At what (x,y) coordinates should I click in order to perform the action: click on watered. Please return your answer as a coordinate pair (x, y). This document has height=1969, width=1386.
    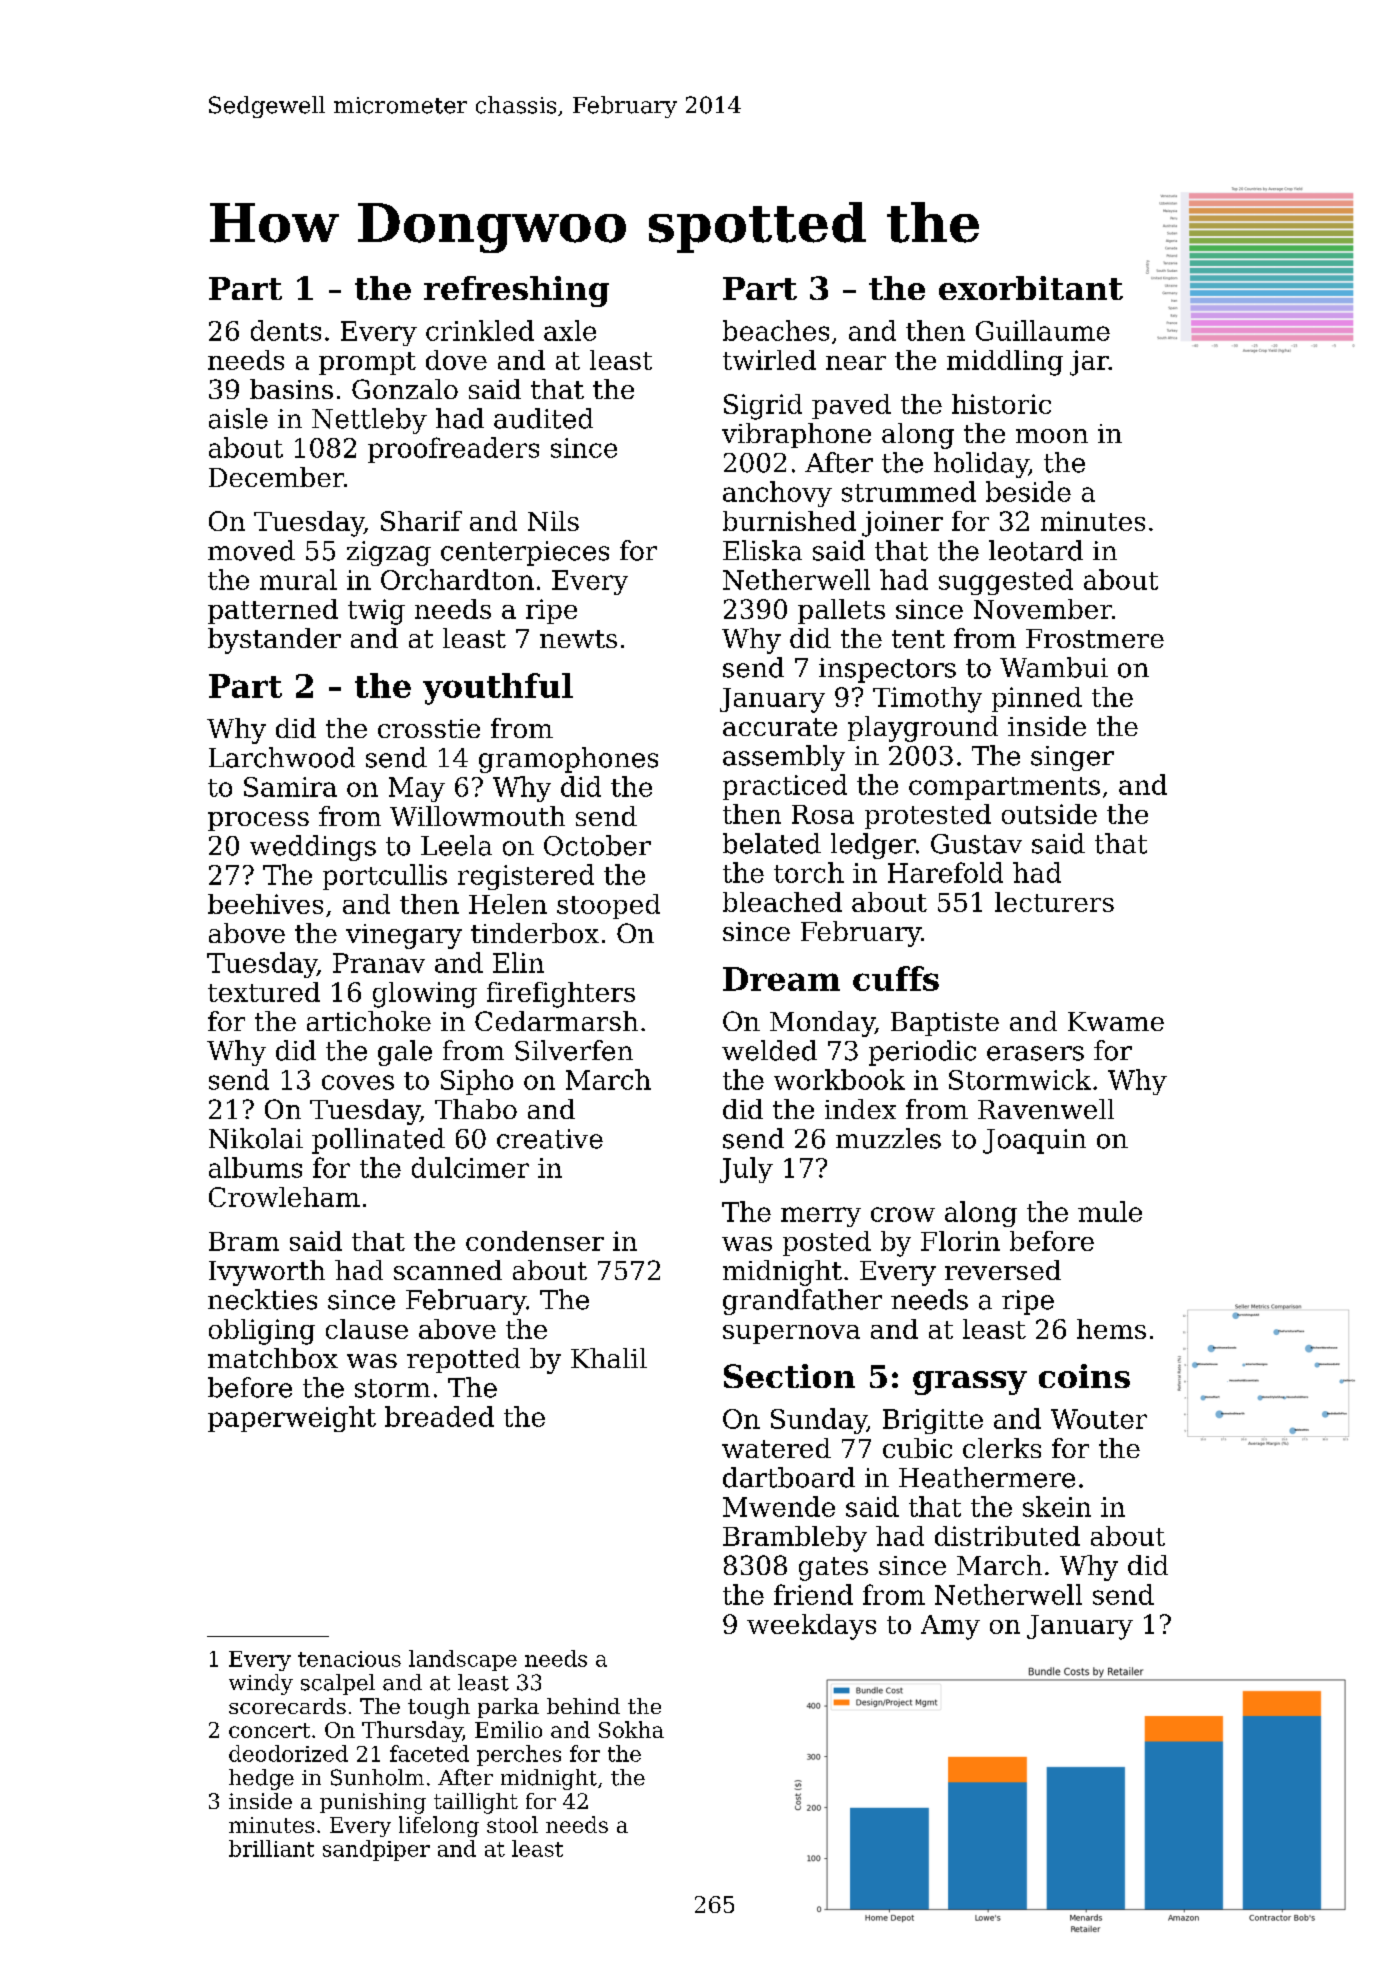
    Looking at the image, I should click on (776, 1448).
